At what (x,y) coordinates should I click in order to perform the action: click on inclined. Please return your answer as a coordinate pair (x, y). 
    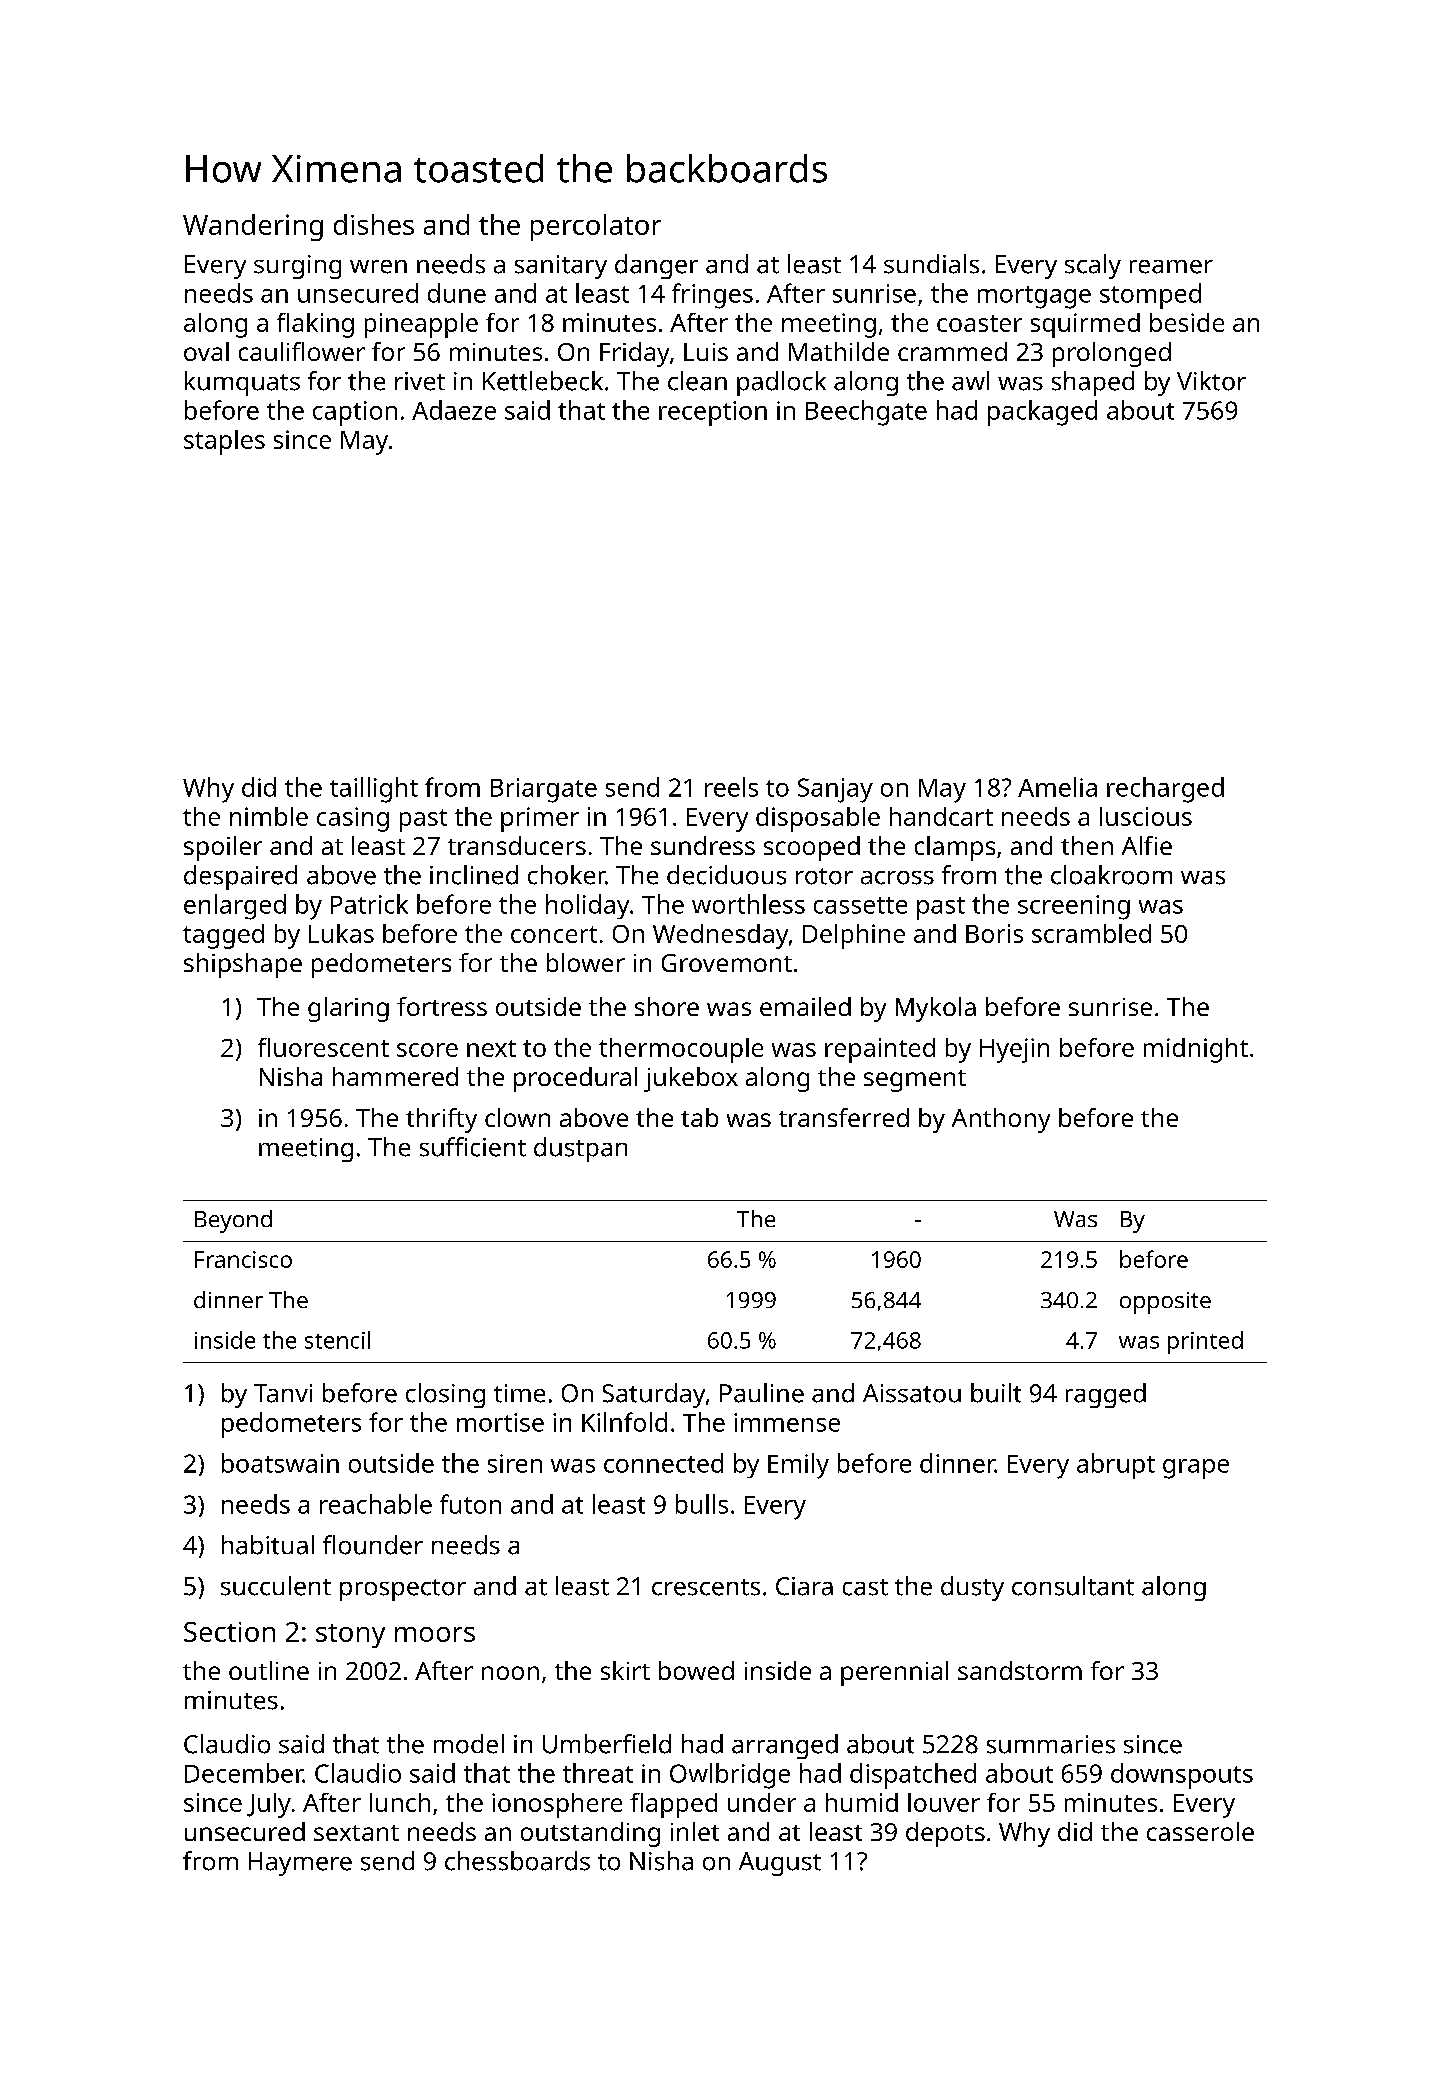
    Looking at the image, I should click on (474, 875).
